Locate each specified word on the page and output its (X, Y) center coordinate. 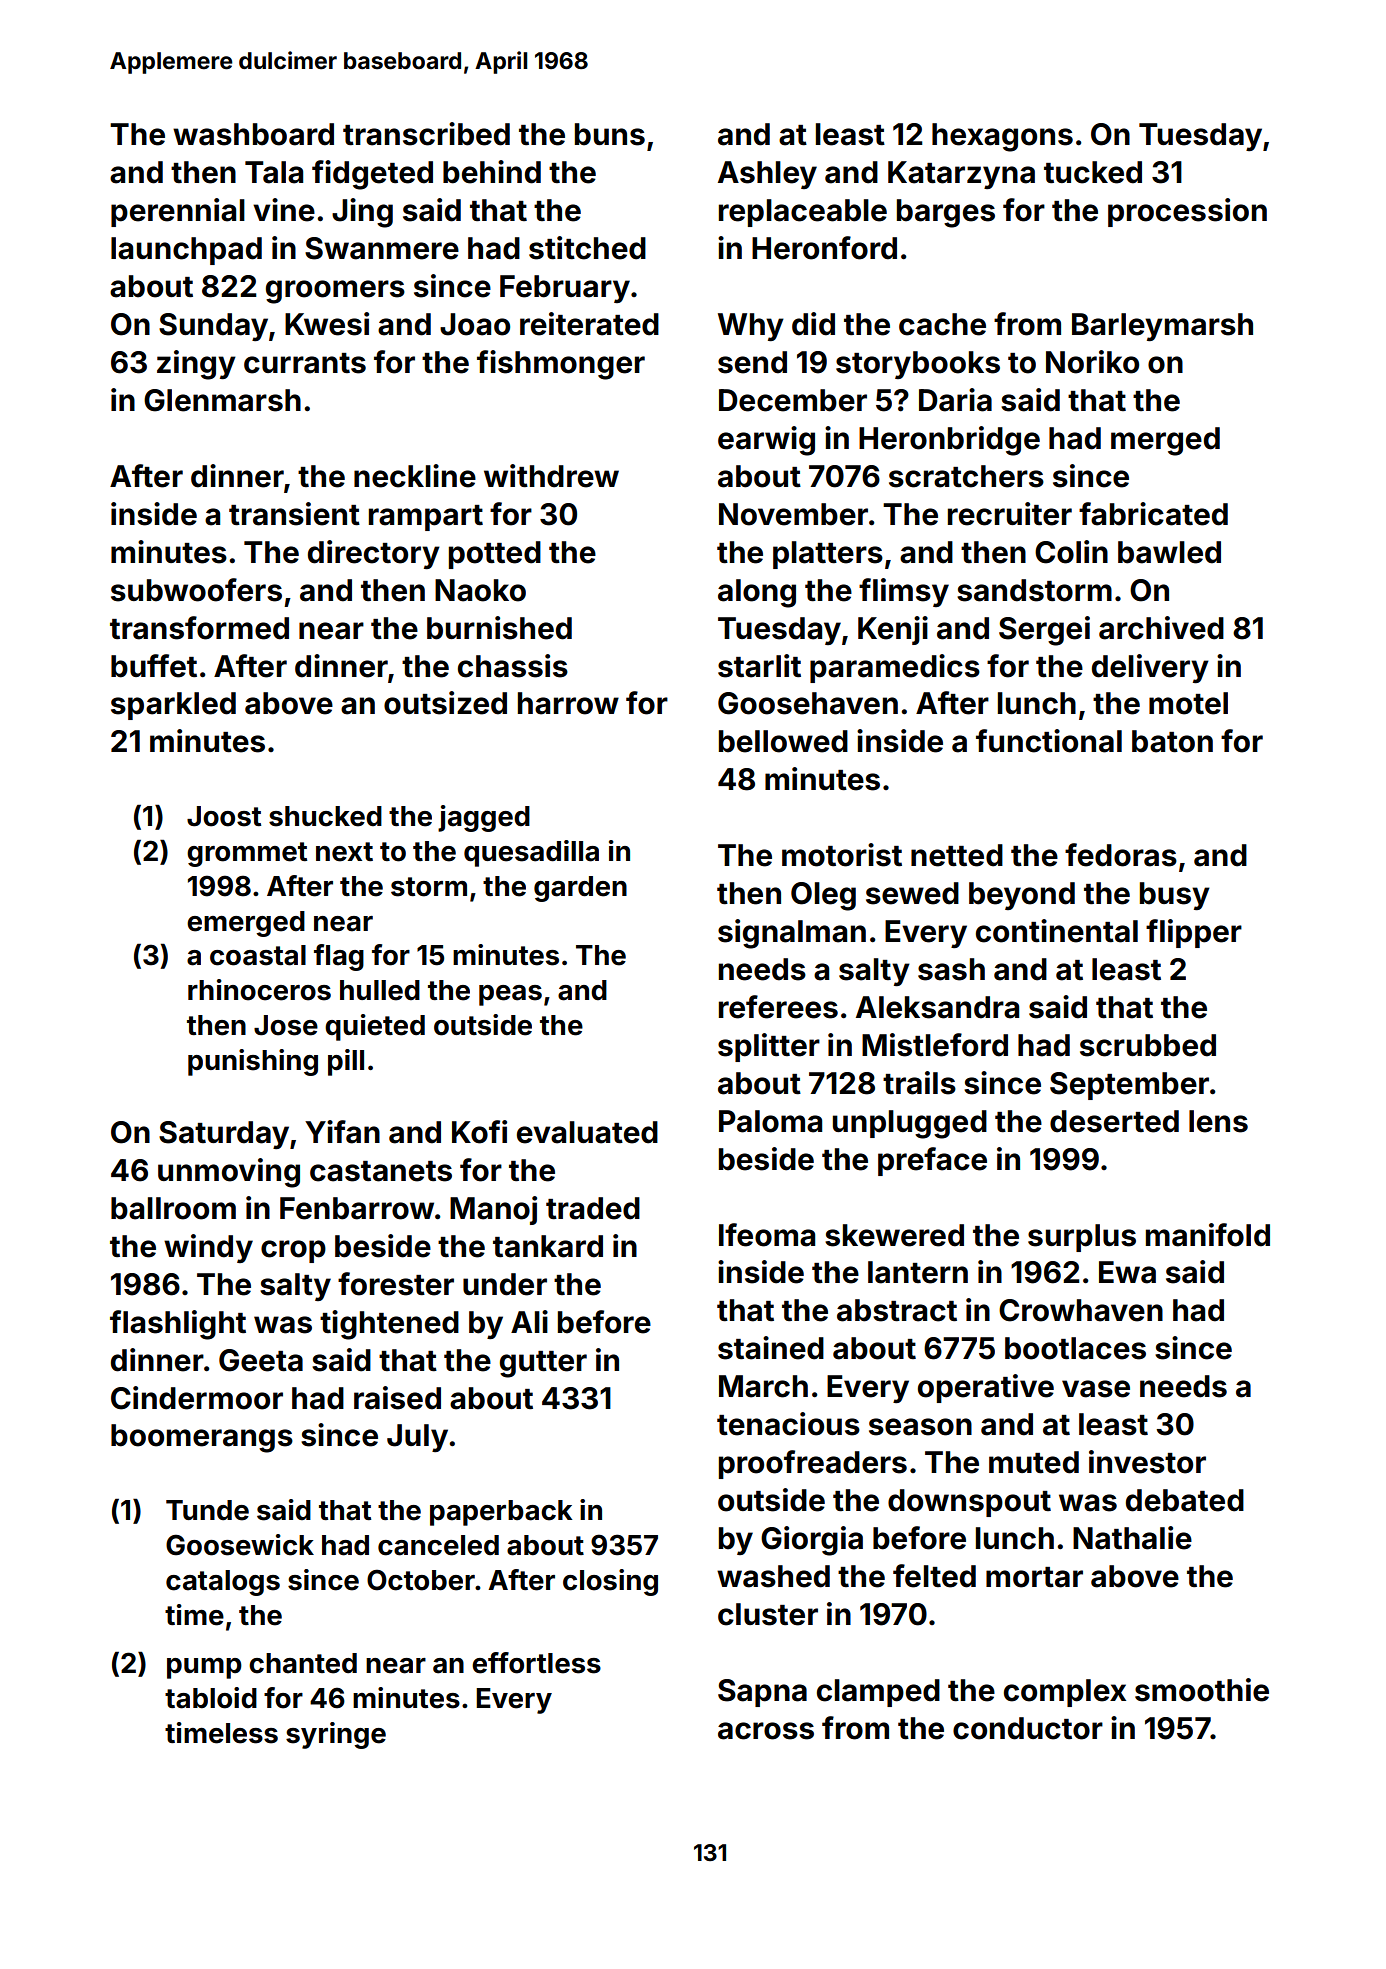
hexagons (1002, 137)
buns (610, 134)
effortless (536, 1663)
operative (986, 1388)
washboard (253, 134)
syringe (336, 1735)
